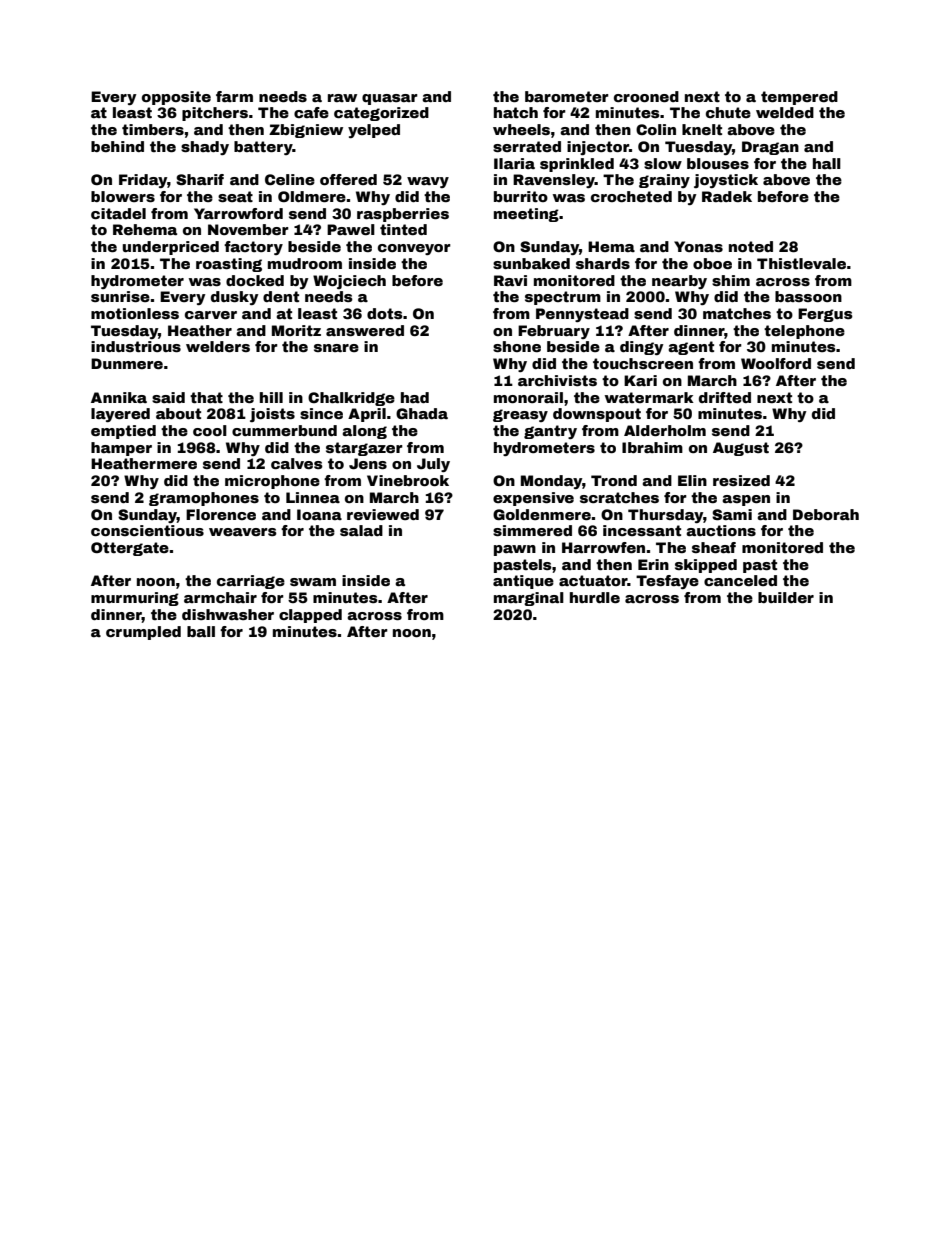 Image resolution: width=952 pixels, height=1233 pixels. I want to click on dusky, so click(235, 298).
